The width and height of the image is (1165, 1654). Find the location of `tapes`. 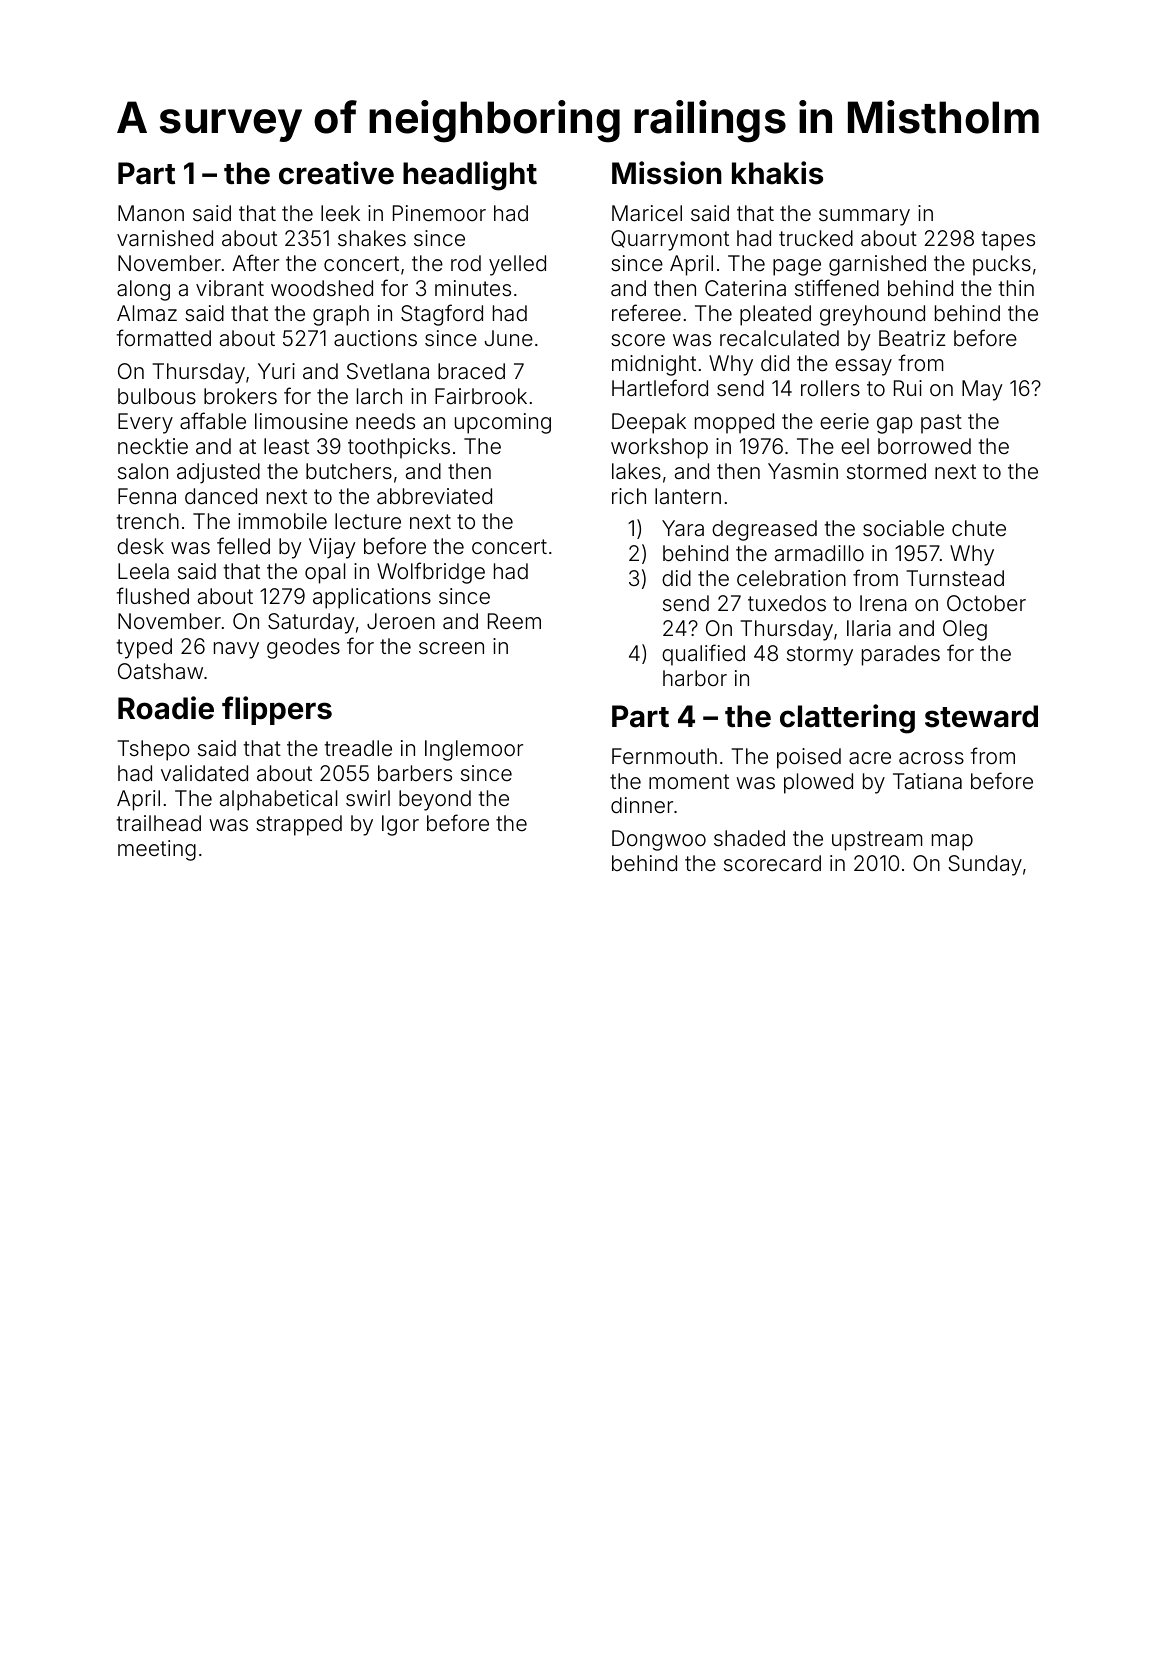

tapes is located at coordinates (1008, 241).
